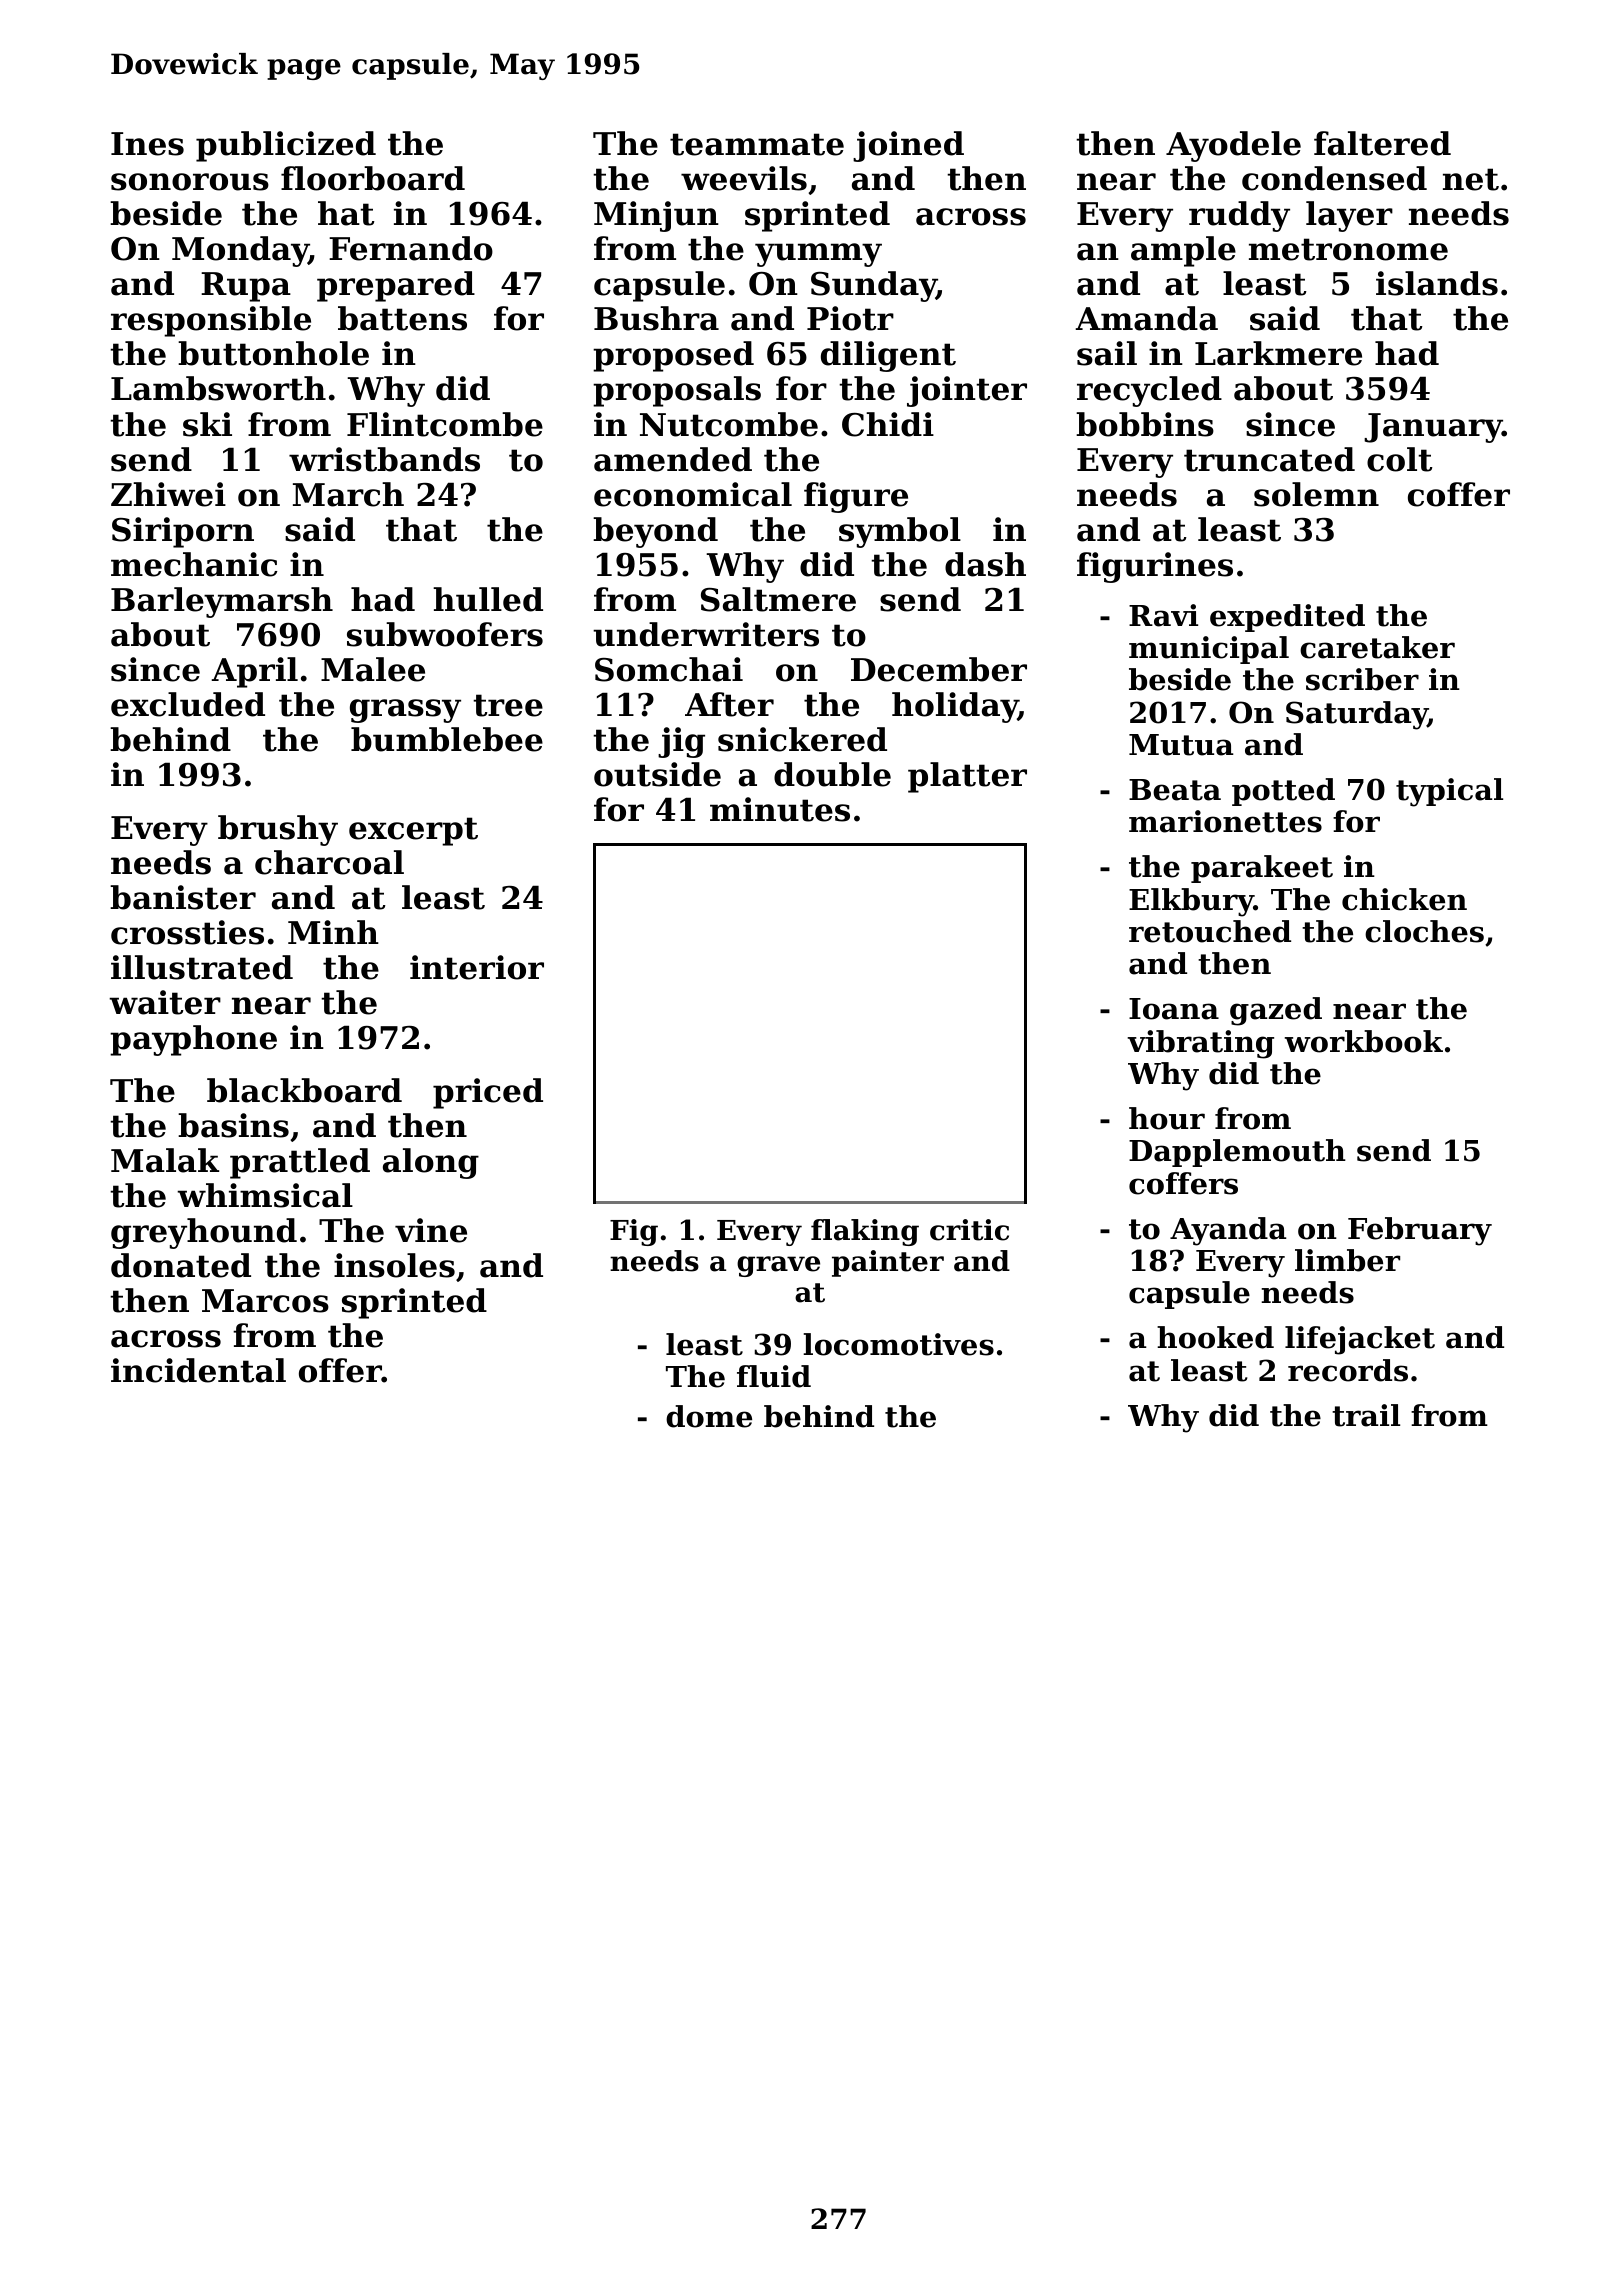 The height and width of the image is (2292, 1620). Describe the element at coordinates (729, 704) in the image. I see `After` at that location.
